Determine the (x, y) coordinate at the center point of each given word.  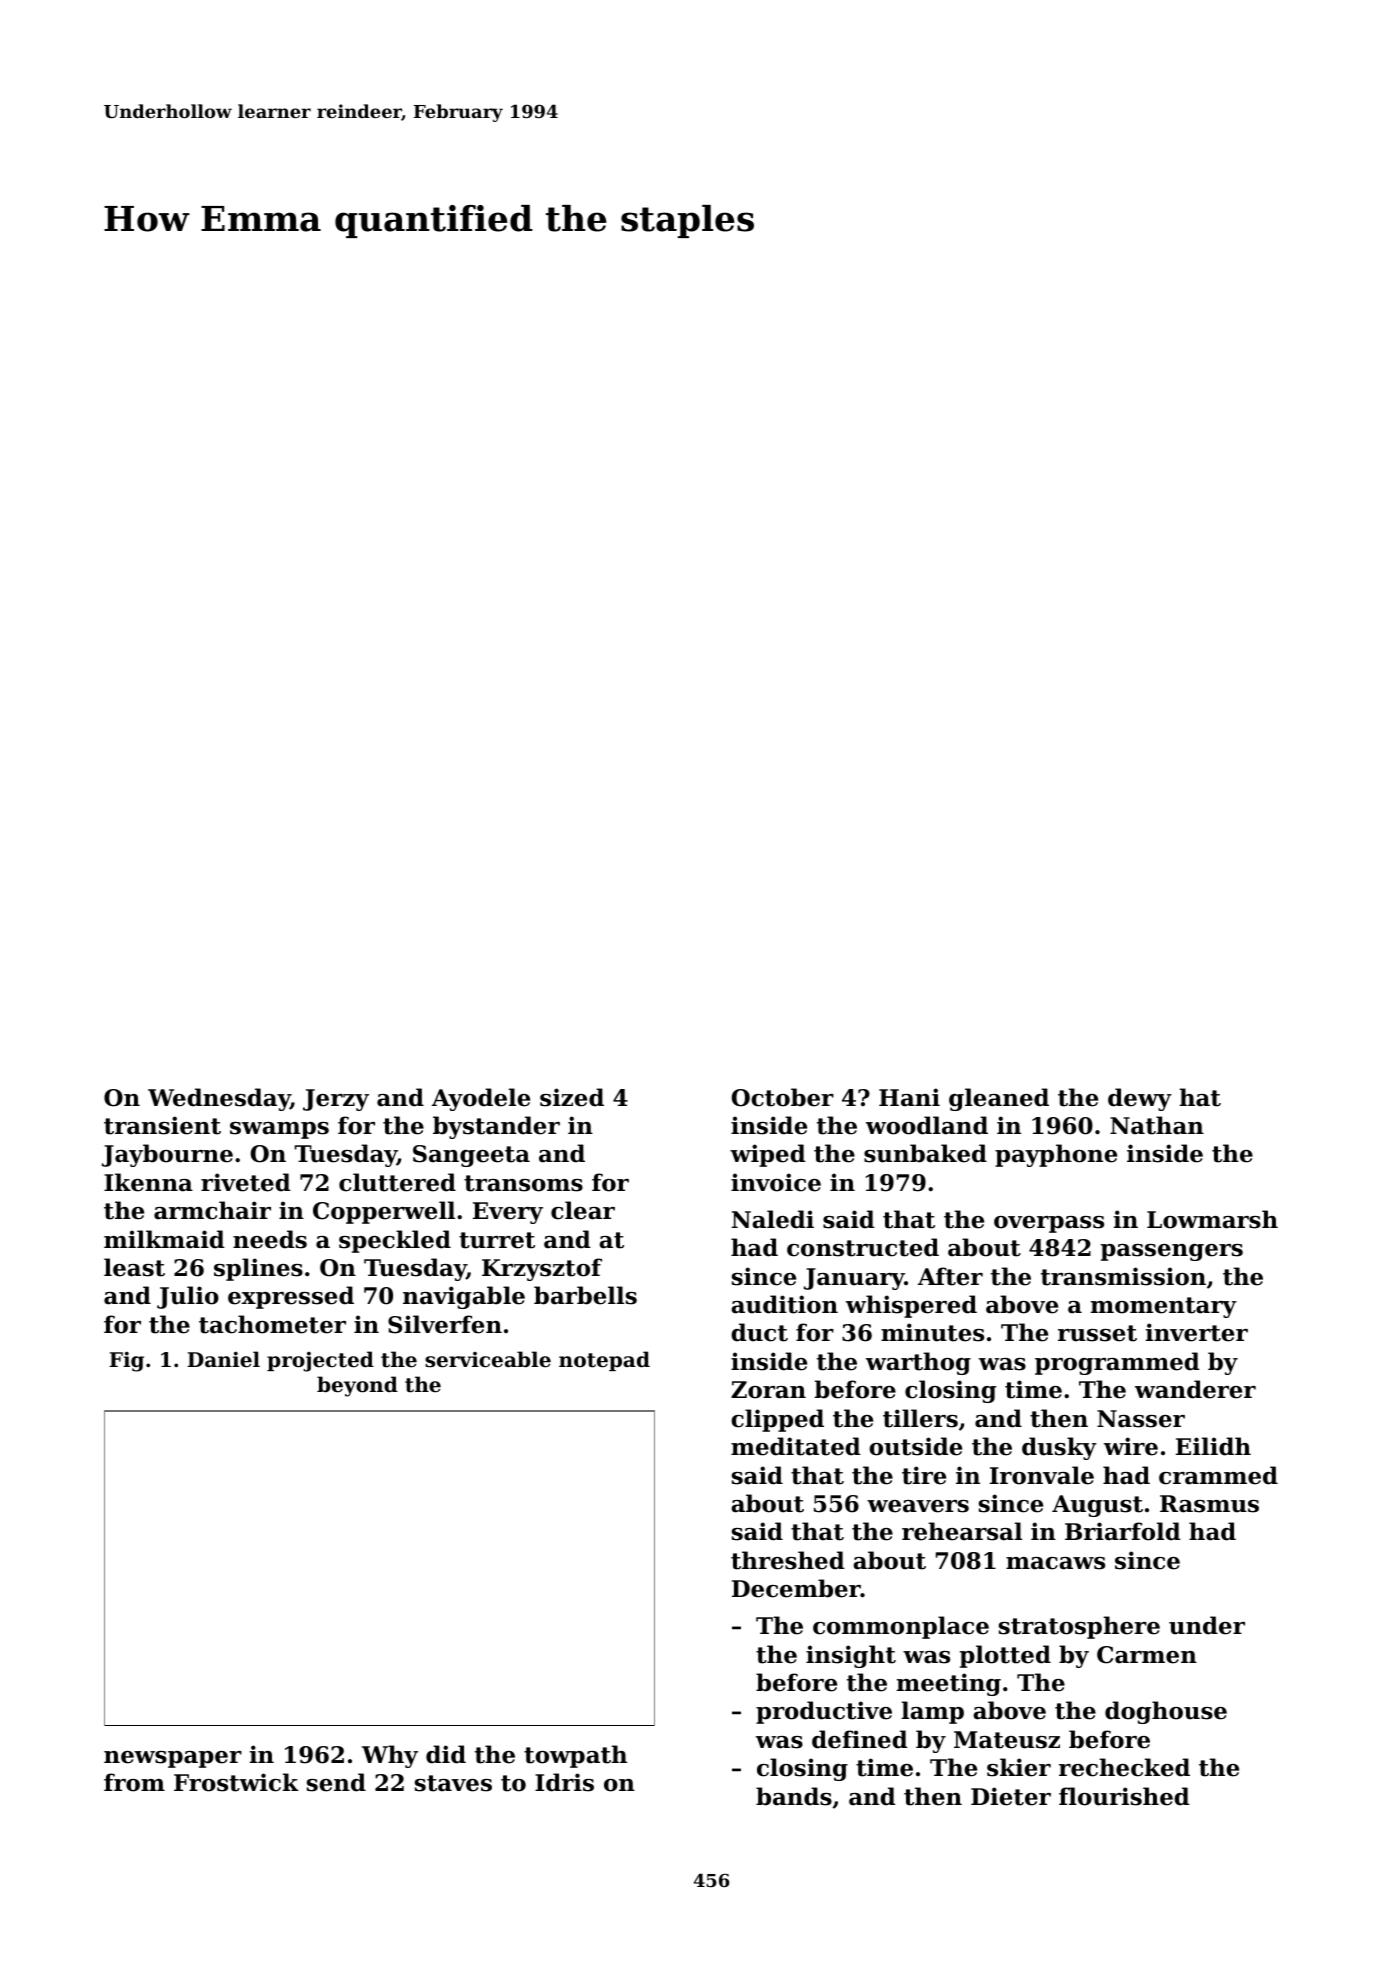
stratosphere (1079, 1627)
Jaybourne (167, 1155)
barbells (585, 1295)
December (796, 1588)
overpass (1049, 1224)
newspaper (173, 1759)
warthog (918, 1363)
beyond (357, 1386)
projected (320, 1361)
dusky (1059, 1448)
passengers (1172, 1252)
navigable (464, 1297)
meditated (796, 1446)
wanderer (1195, 1389)
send (336, 1782)
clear (583, 1210)
